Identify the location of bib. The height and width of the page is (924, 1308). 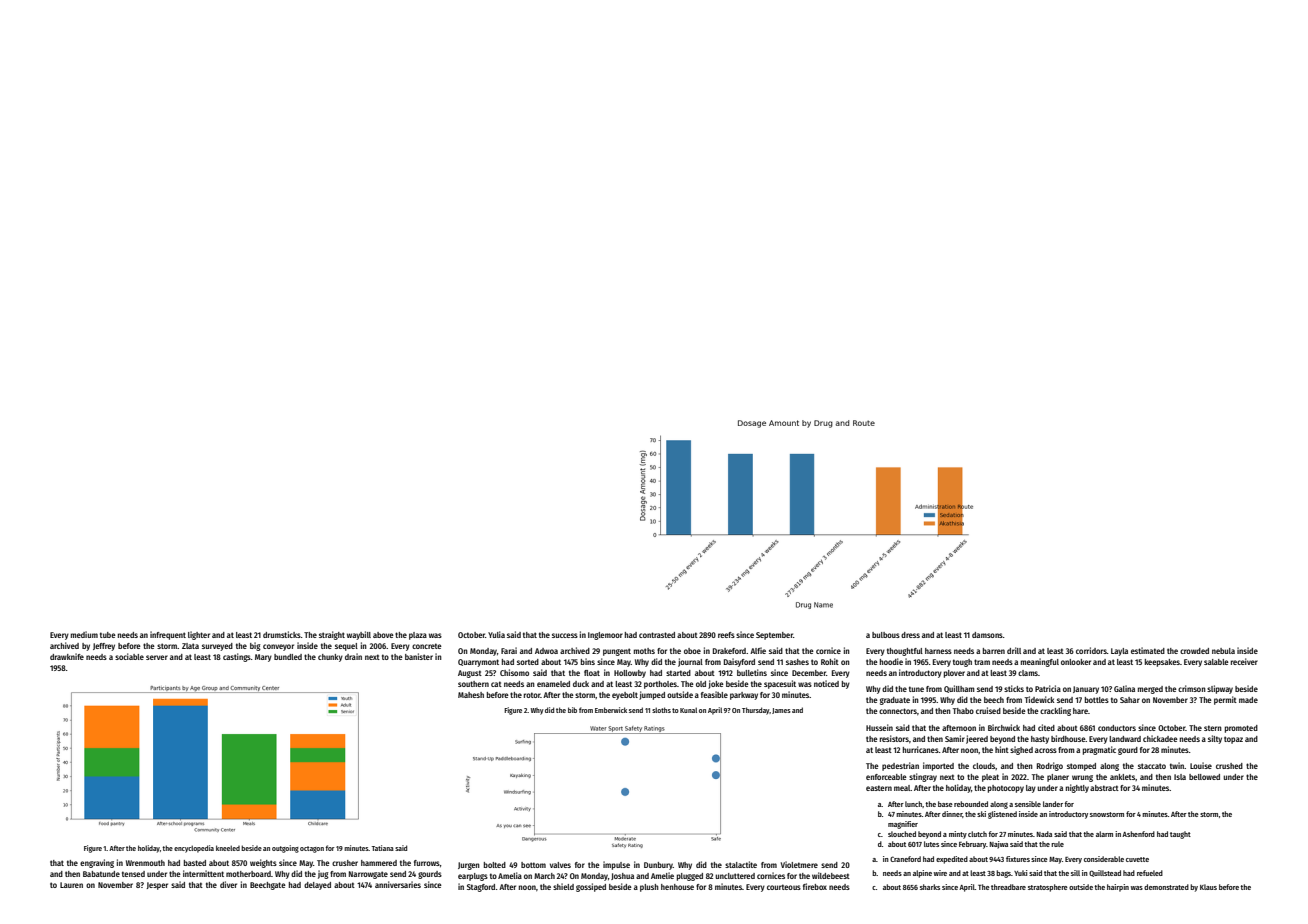
(572, 710).
